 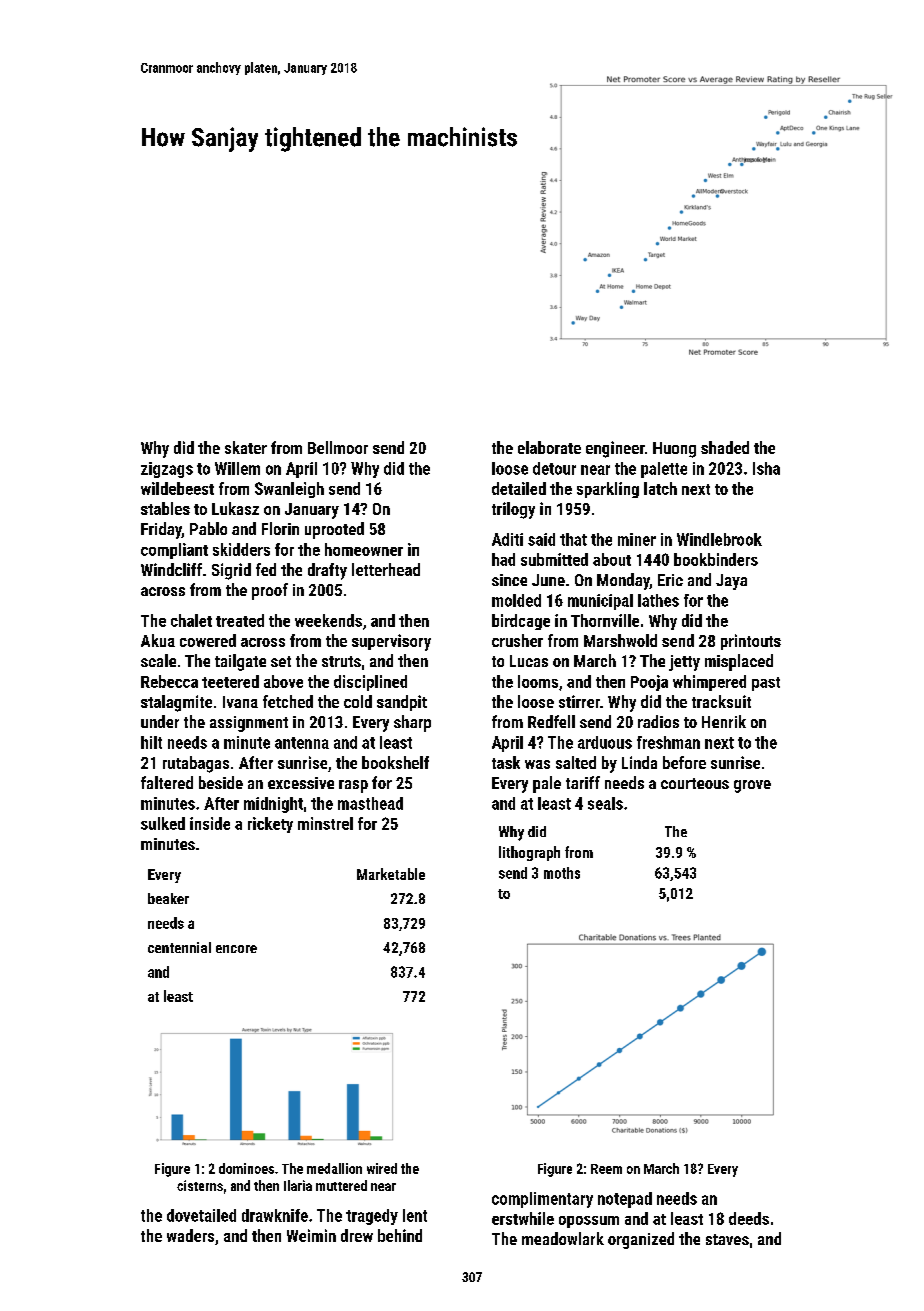 What do you see at coordinates (289, 490) in the screenshot?
I see `Swanleigh` at bounding box center [289, 490].
